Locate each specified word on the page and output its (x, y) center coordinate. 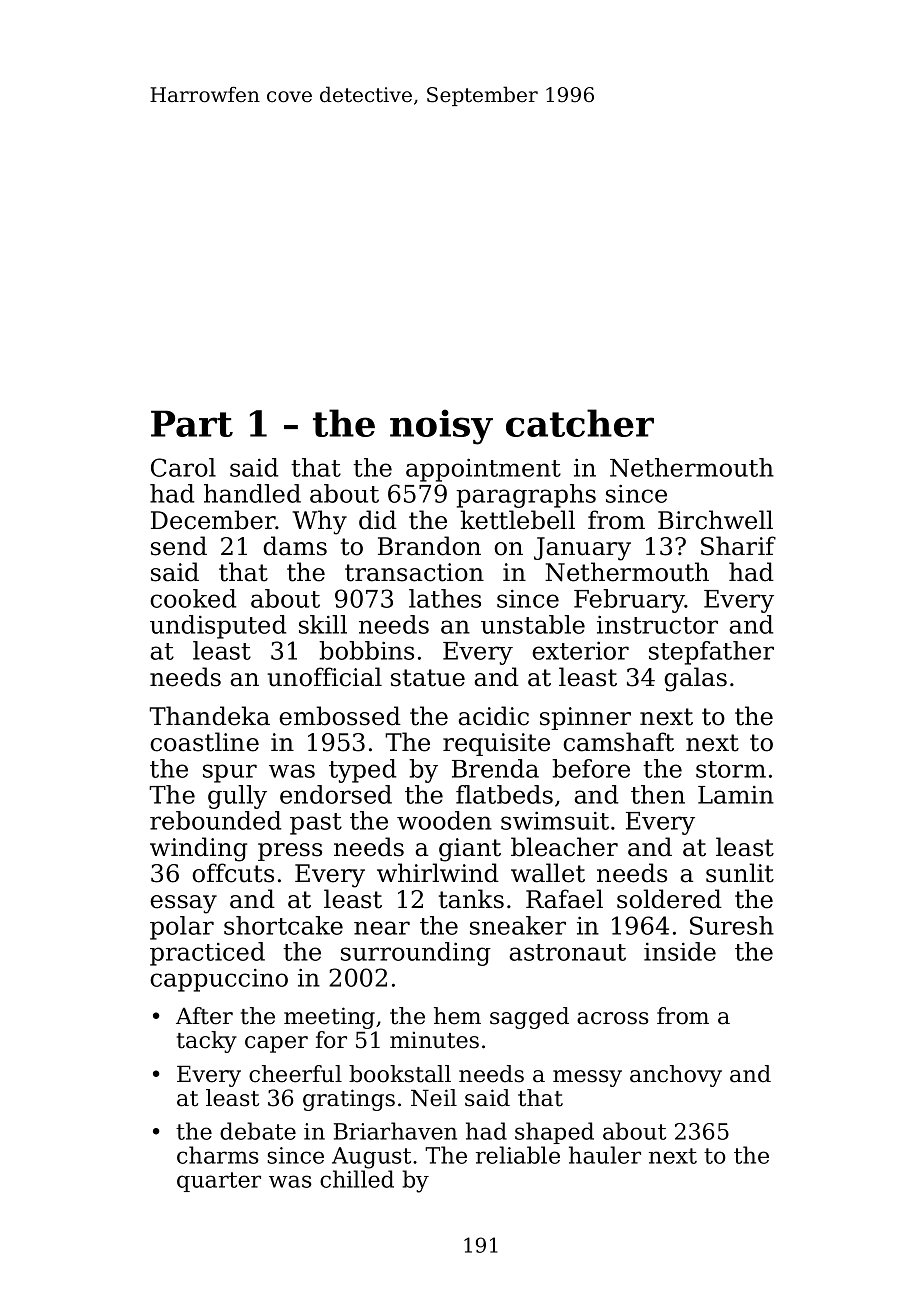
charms (218, 1155)
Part (192, 423)
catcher (580, 423)
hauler (605, 1155)
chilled (357, 1179)
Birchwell (715, 520)
